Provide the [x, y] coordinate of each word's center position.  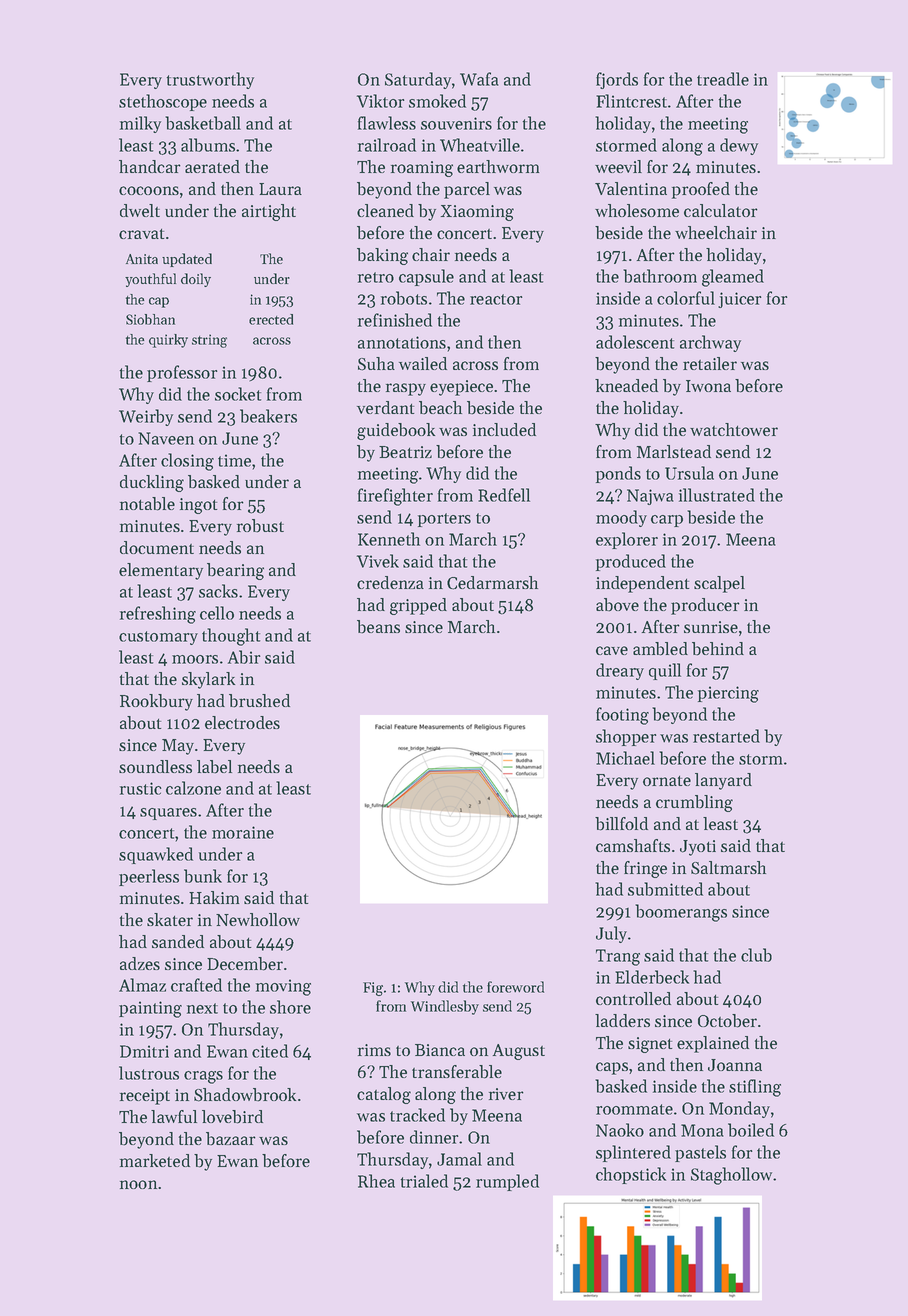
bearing [235, 571]
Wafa [479, 79]
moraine [243, 832]
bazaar [231, 1139]
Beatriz [405, 452]
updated [187, 260]
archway [710, 343]
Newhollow [258, 919]
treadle [723, 79]
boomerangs [681, 913]
